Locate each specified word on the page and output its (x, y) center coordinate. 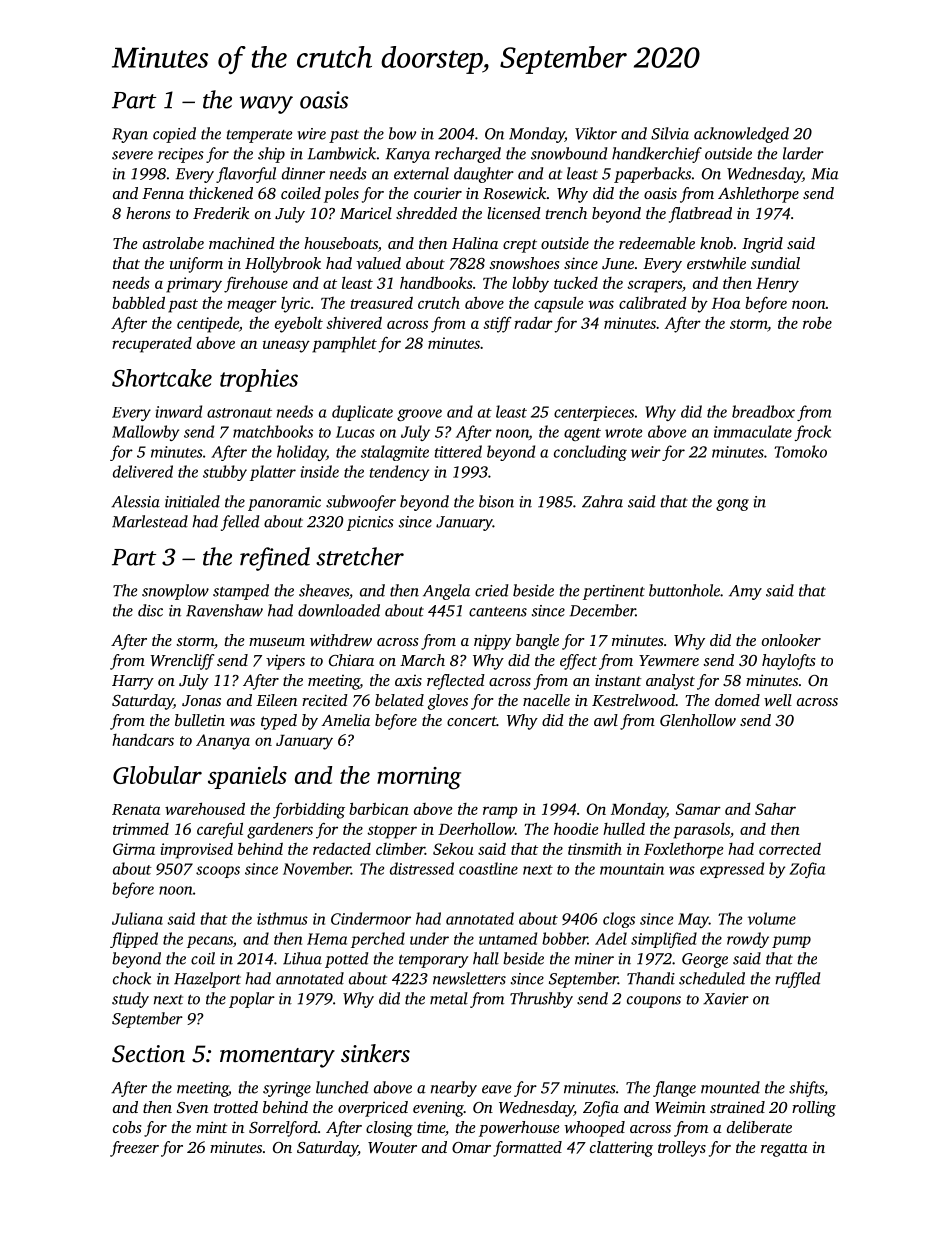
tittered (458, 451)
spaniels (247, 777)
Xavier (726, 999)
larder (803, 153)
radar (533, 323)
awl (606, 720)
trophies (259, 380)
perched (378, 940)
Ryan (130, 135)
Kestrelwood (633, 700)
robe (817, 323)
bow (402, 133)
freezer (134, 1149)
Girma (134, 849)
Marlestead (150, 521)
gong (732, 505)
